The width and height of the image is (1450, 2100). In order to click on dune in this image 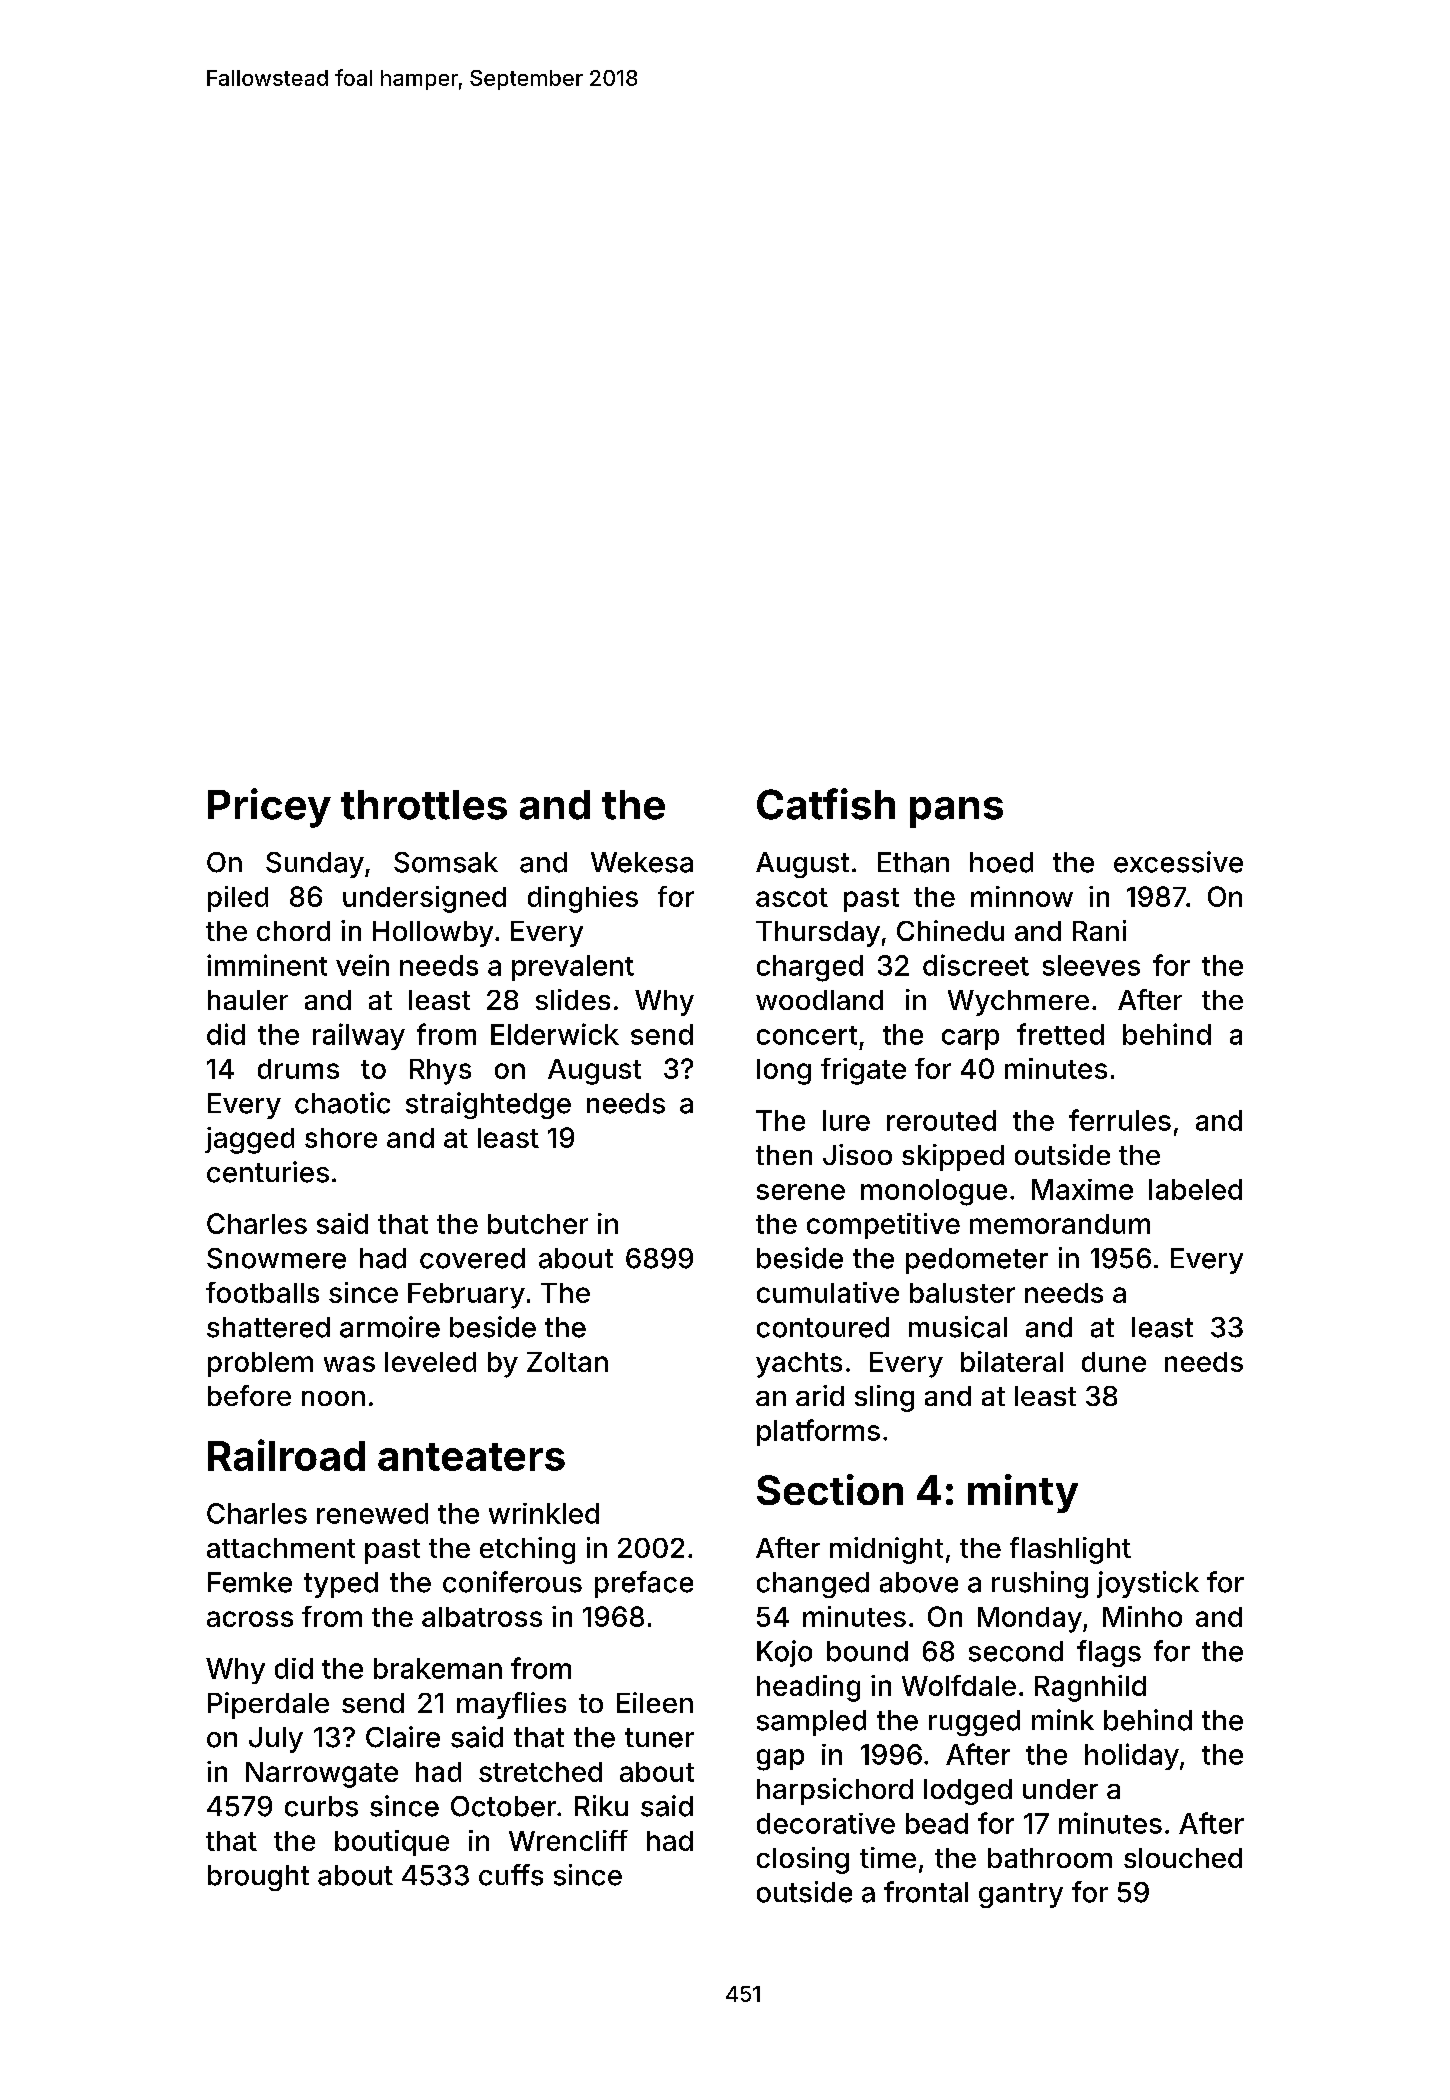, I will do `click(1114, 1362)`.
